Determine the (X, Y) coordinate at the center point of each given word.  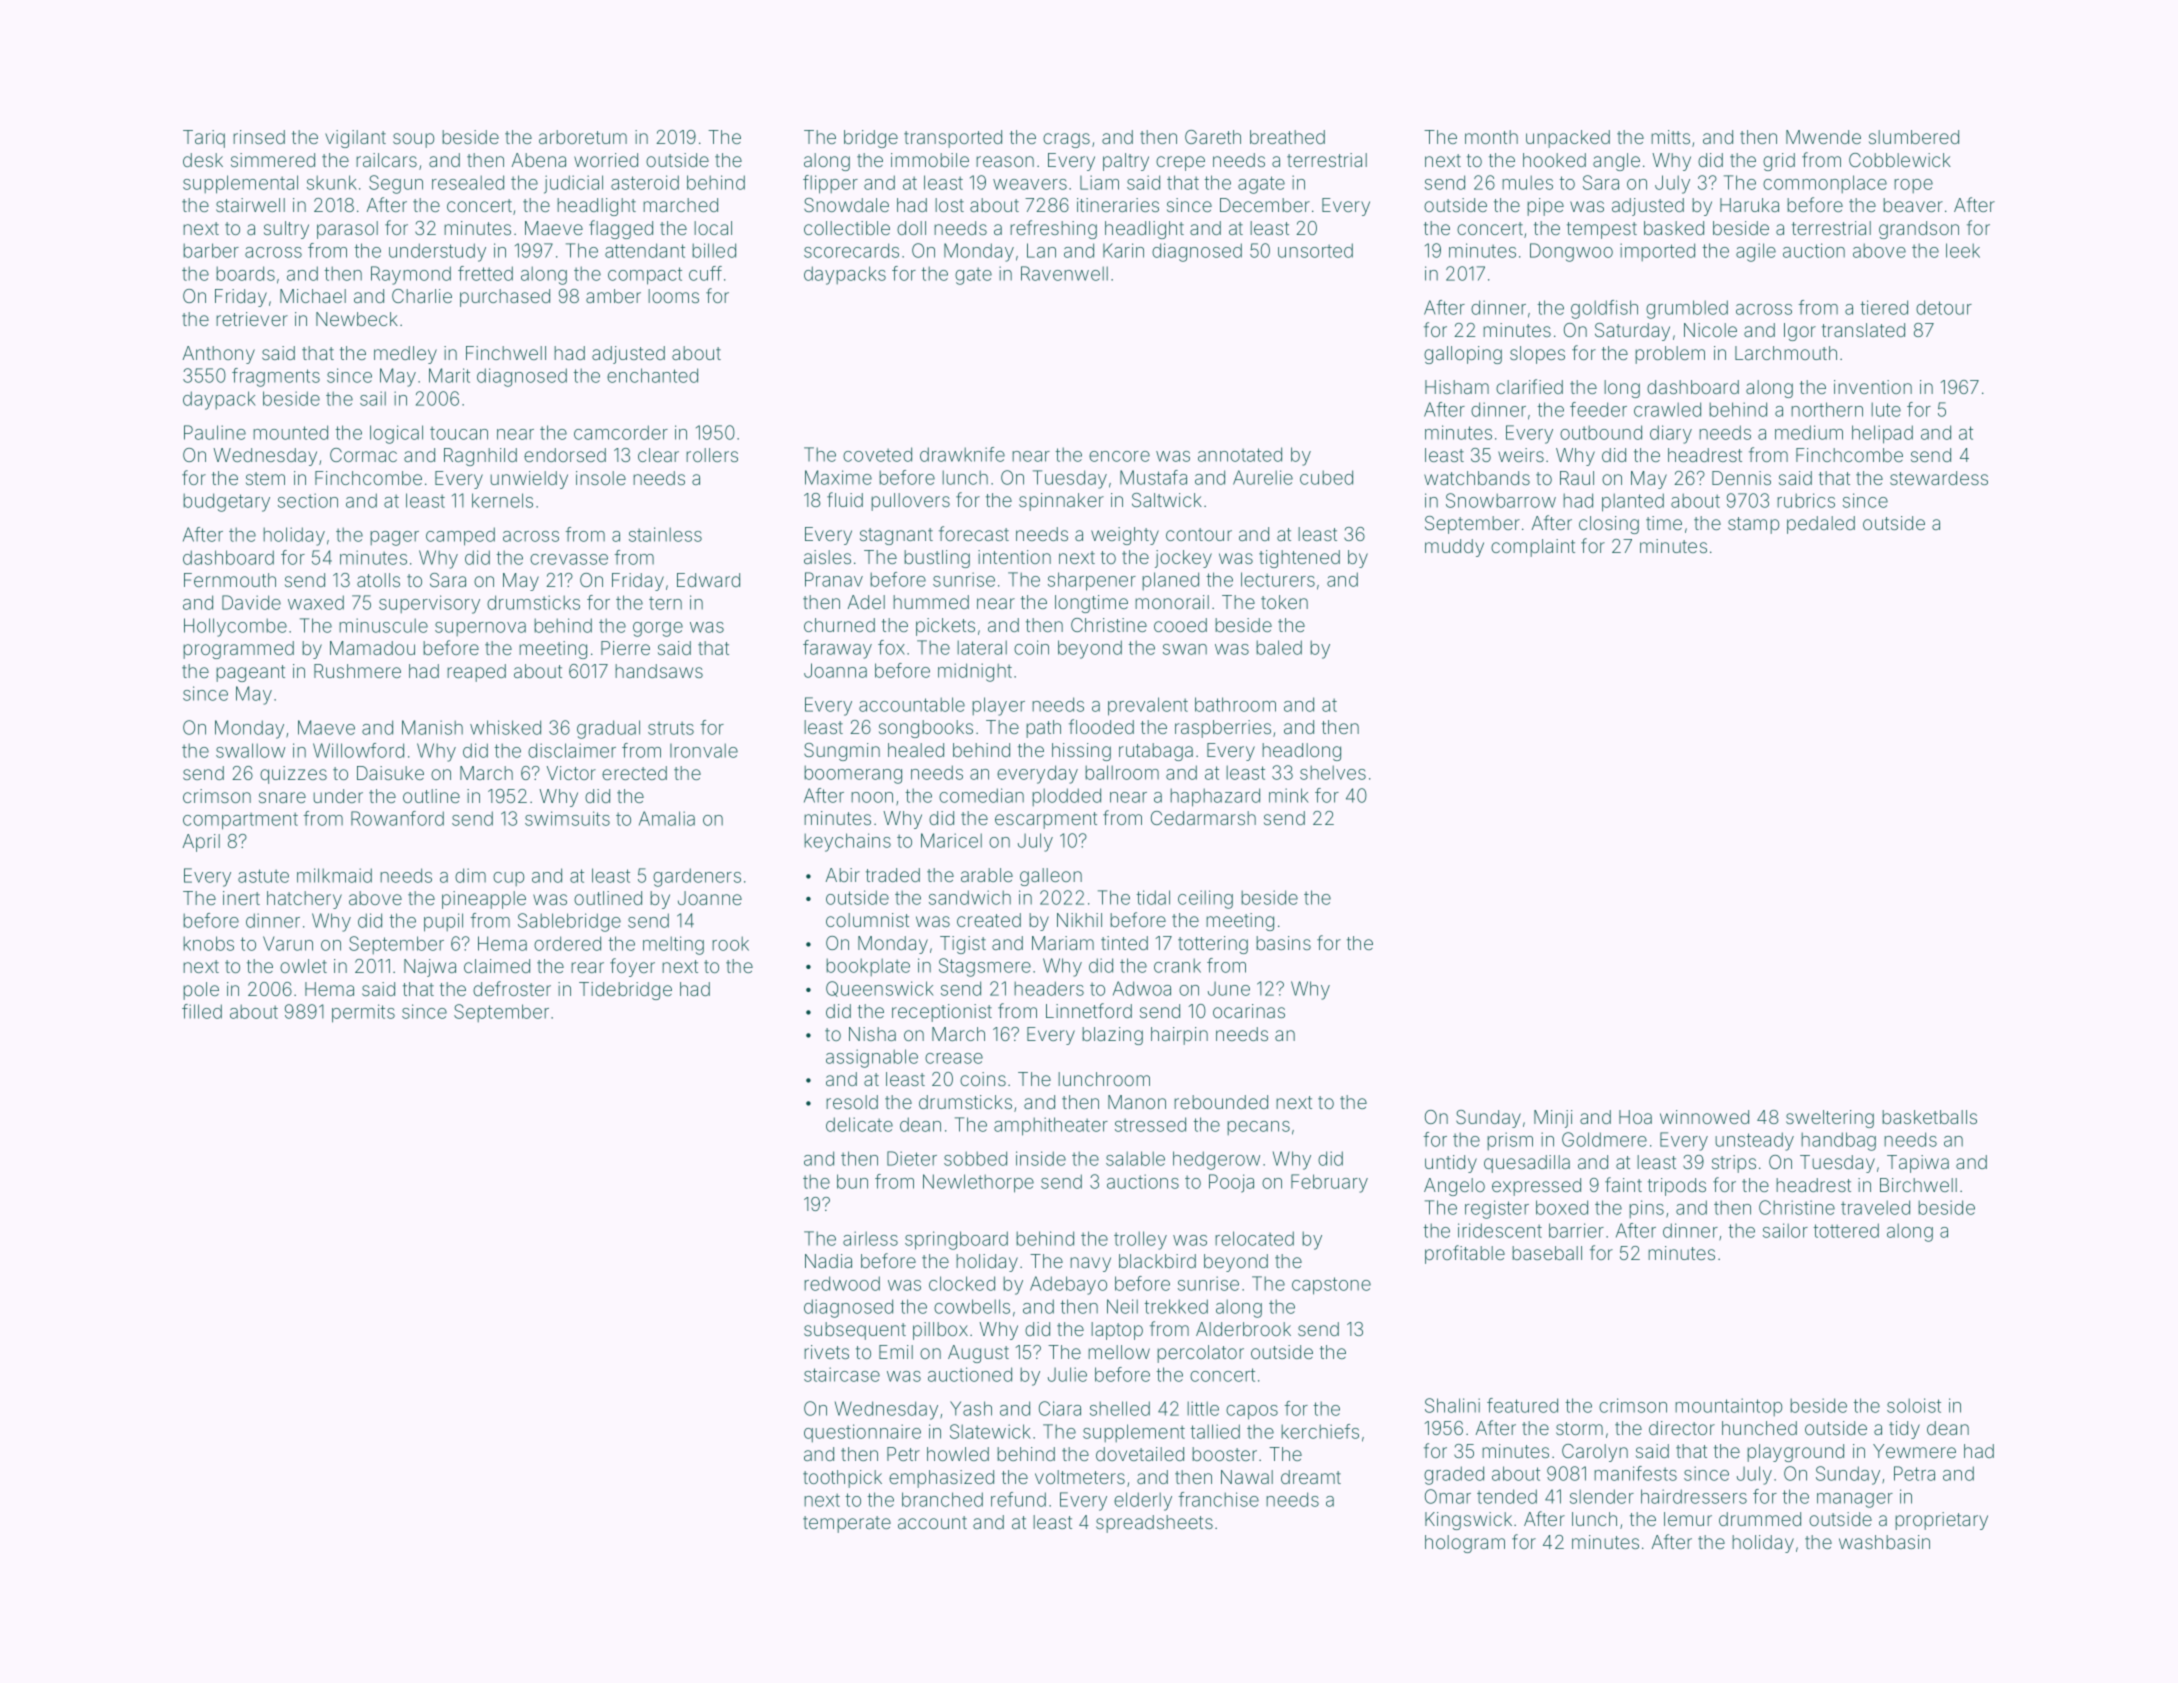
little (1203, 1408)
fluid (845, 499)
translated (1863, 330)
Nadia (828, 1261)
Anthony (219, 355)
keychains (847, 842)
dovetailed (1140, 1454)
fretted (485, 273)
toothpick (842, 1479)
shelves (1333, 772)
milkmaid (334, 875)
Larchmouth (1786, 353)
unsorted (1315, 250)
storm (1579, 1428)
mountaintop (1728, 1407)
